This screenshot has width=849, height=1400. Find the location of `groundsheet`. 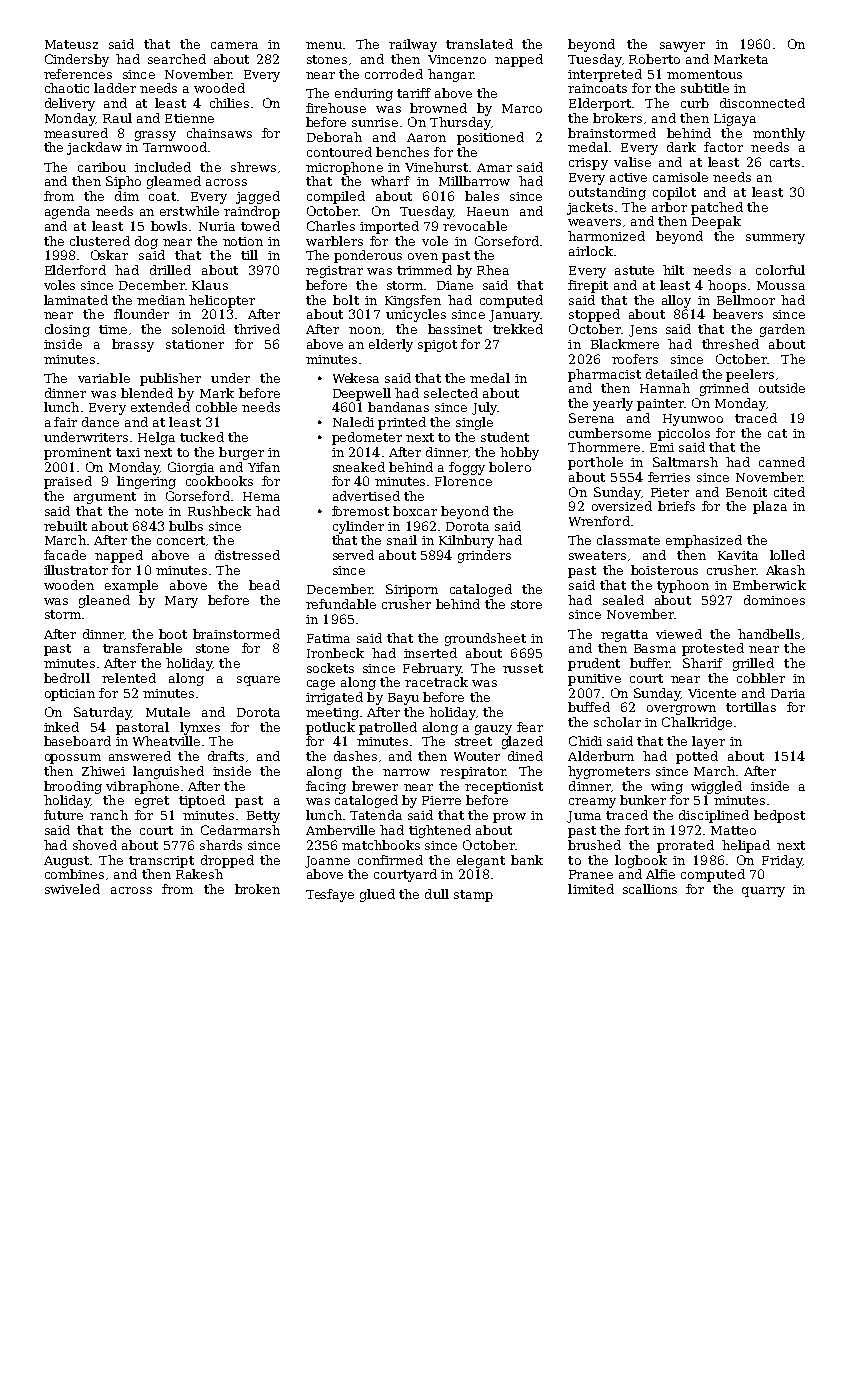

groundsheet is located at coordinates (485, 639).
